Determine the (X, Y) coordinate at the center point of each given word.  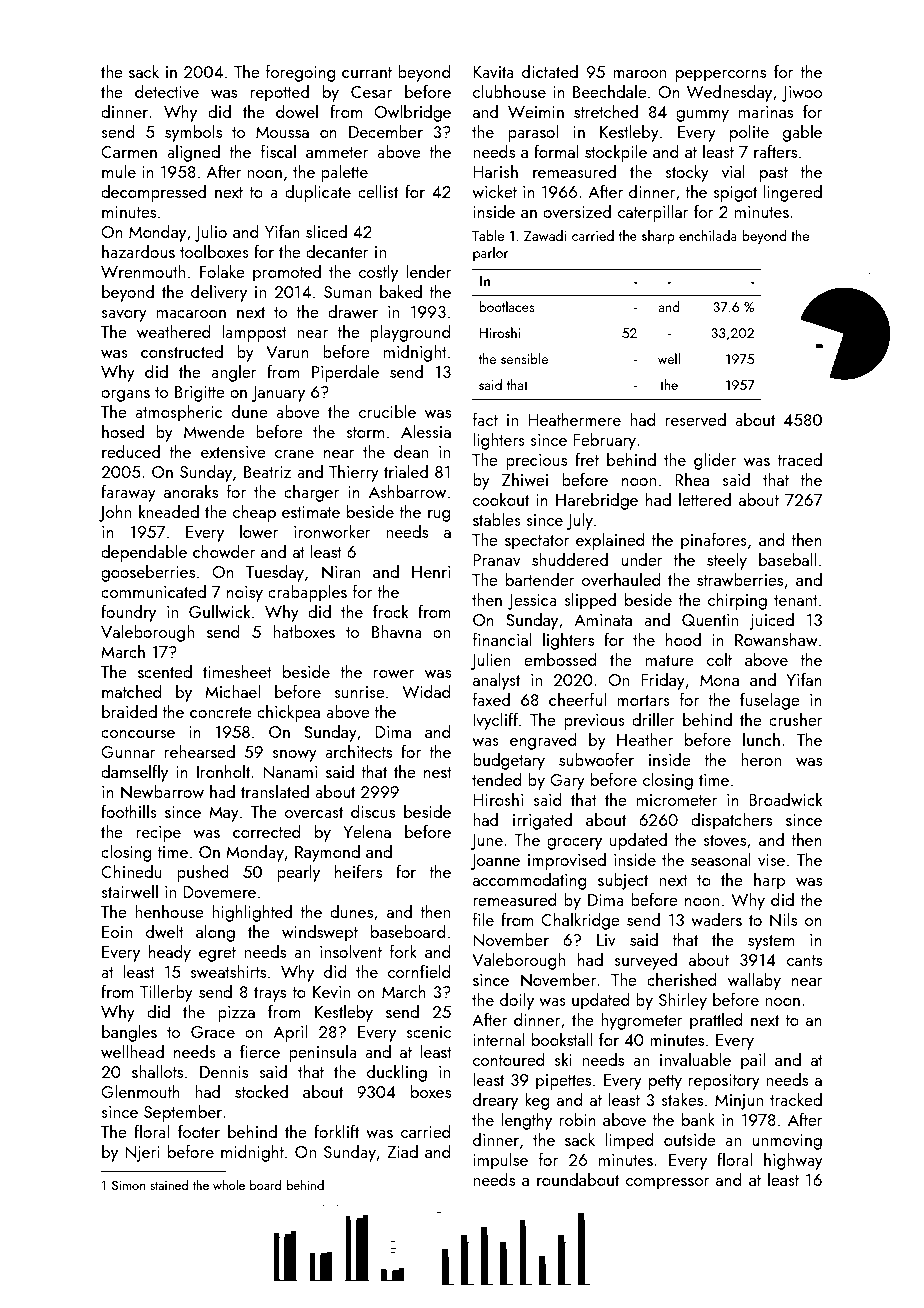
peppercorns (721, 76)
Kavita (493, 72)
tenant (796, 600)
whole (229, 1185)
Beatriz (267, 472)
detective (167, 91)
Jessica (532, 602)
